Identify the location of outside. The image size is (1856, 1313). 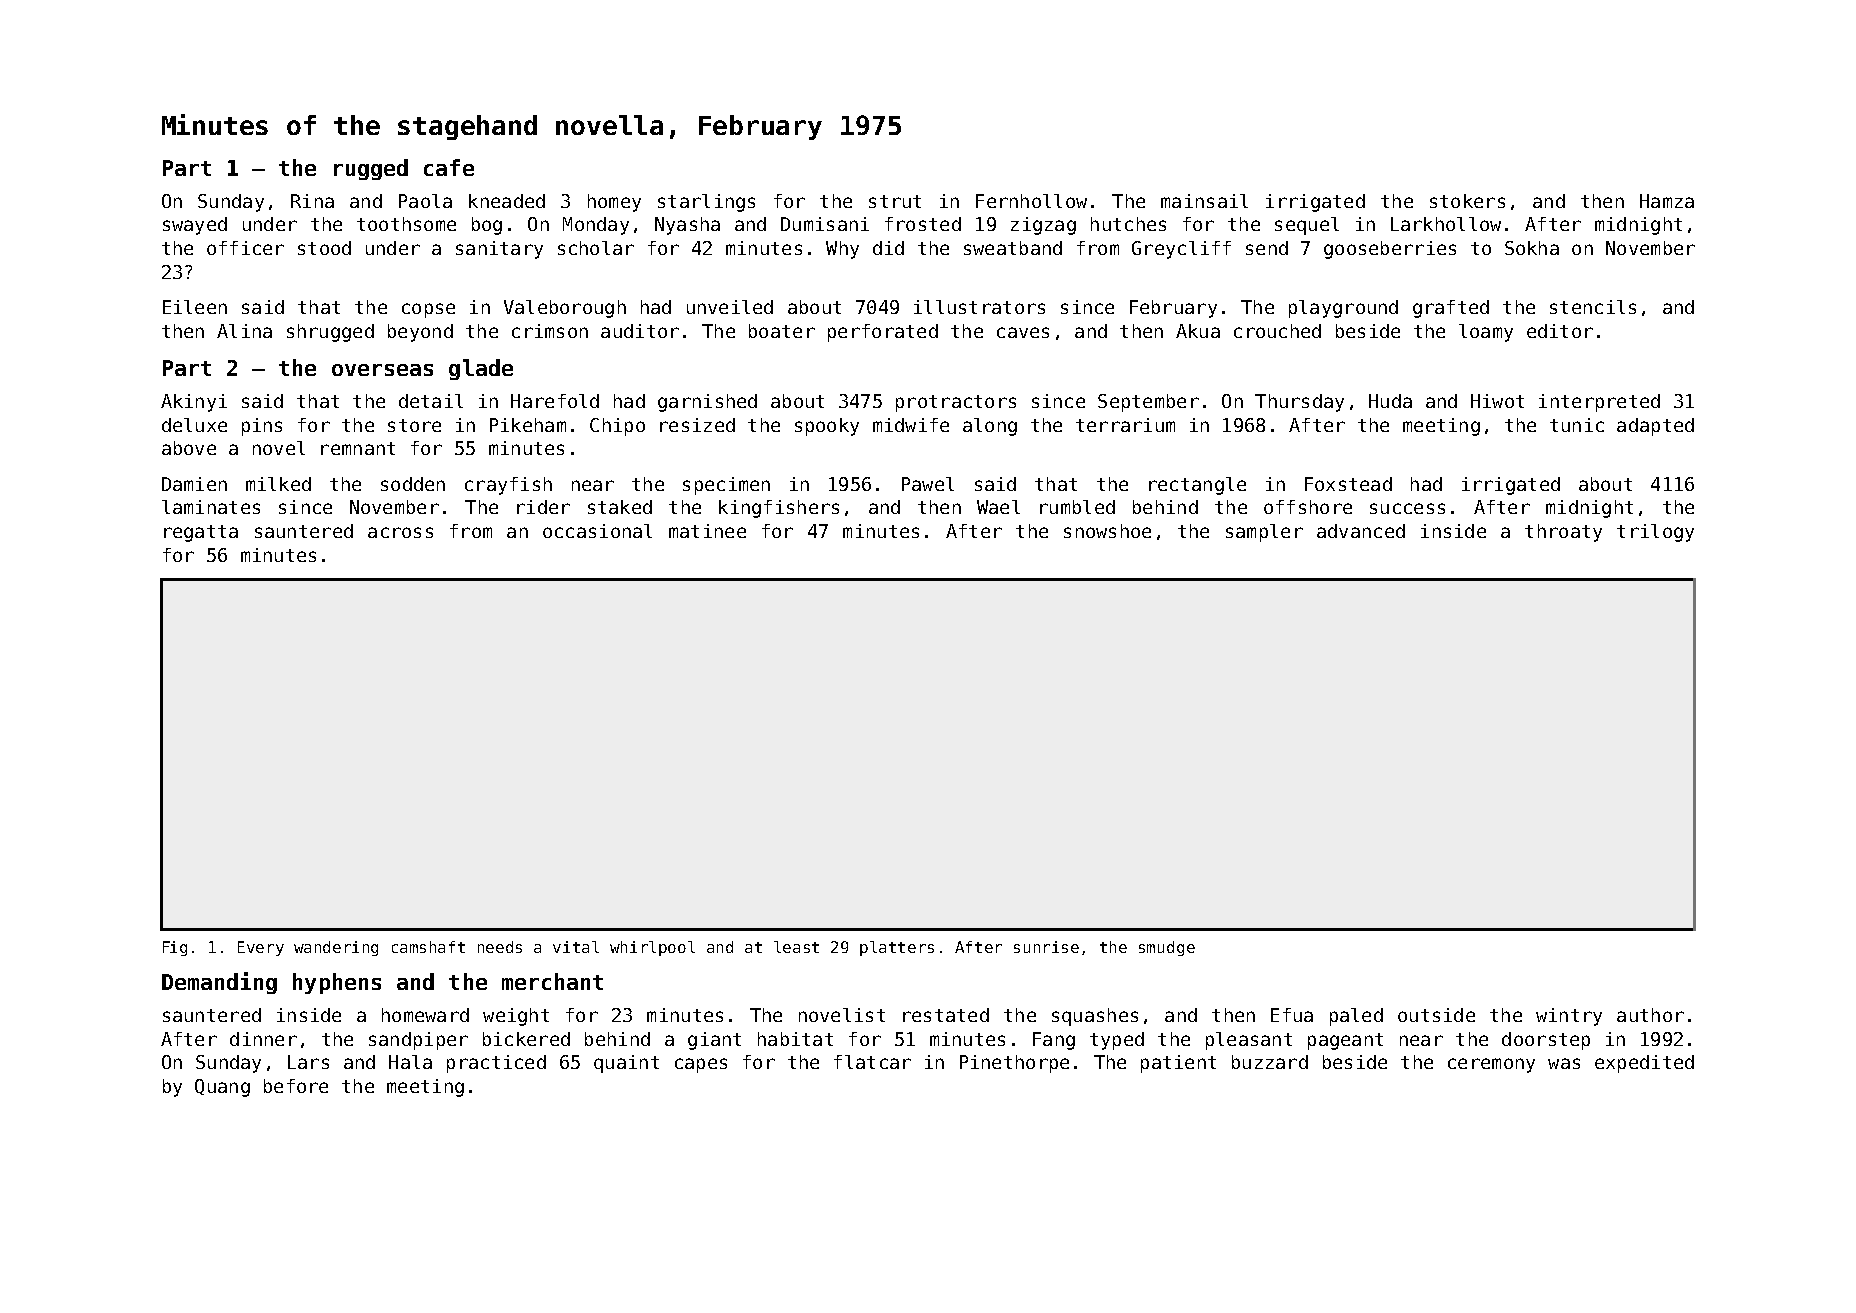
(1436, 1015).
